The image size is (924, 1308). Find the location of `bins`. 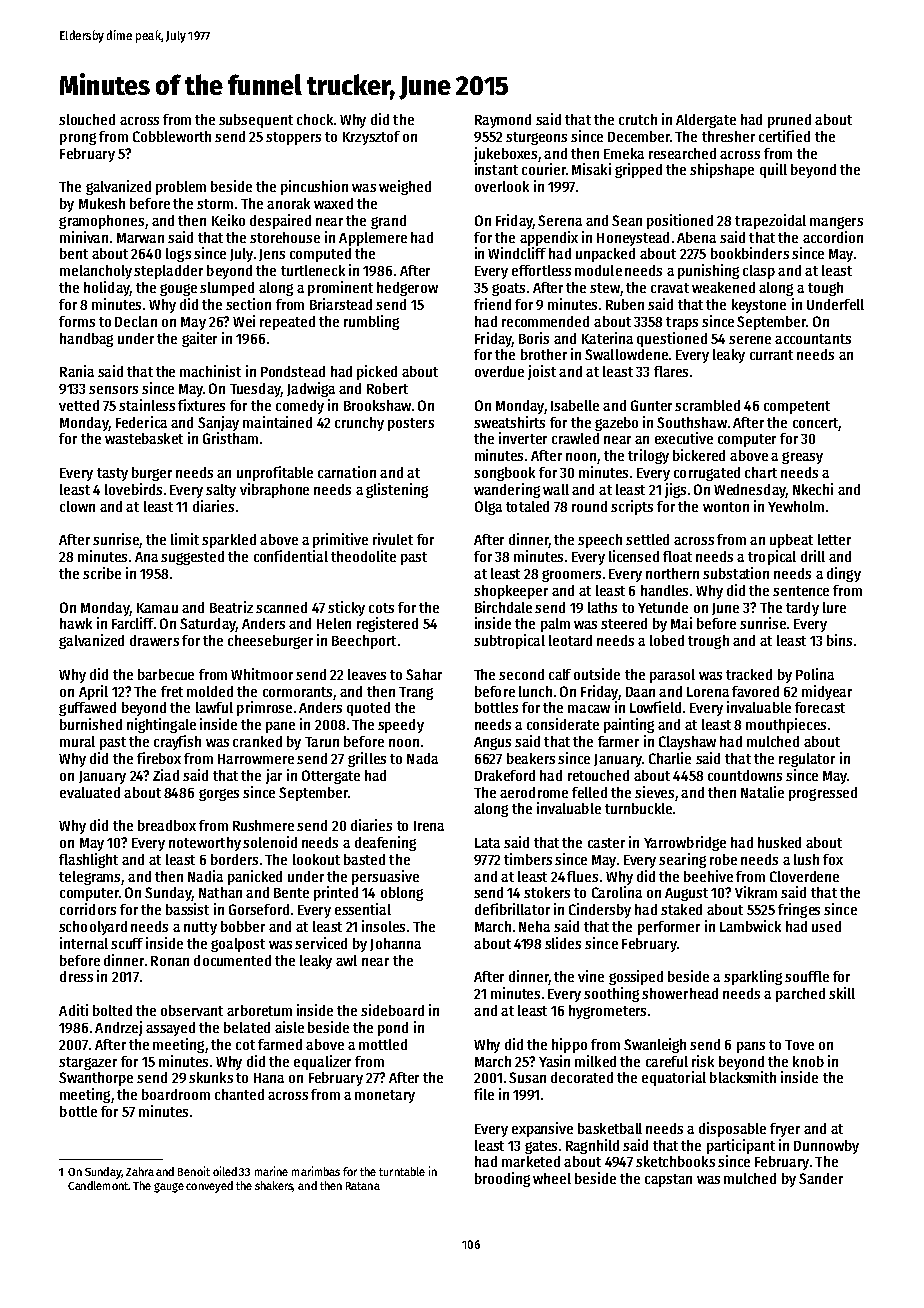

bins is located at coordinates (839, 640).
